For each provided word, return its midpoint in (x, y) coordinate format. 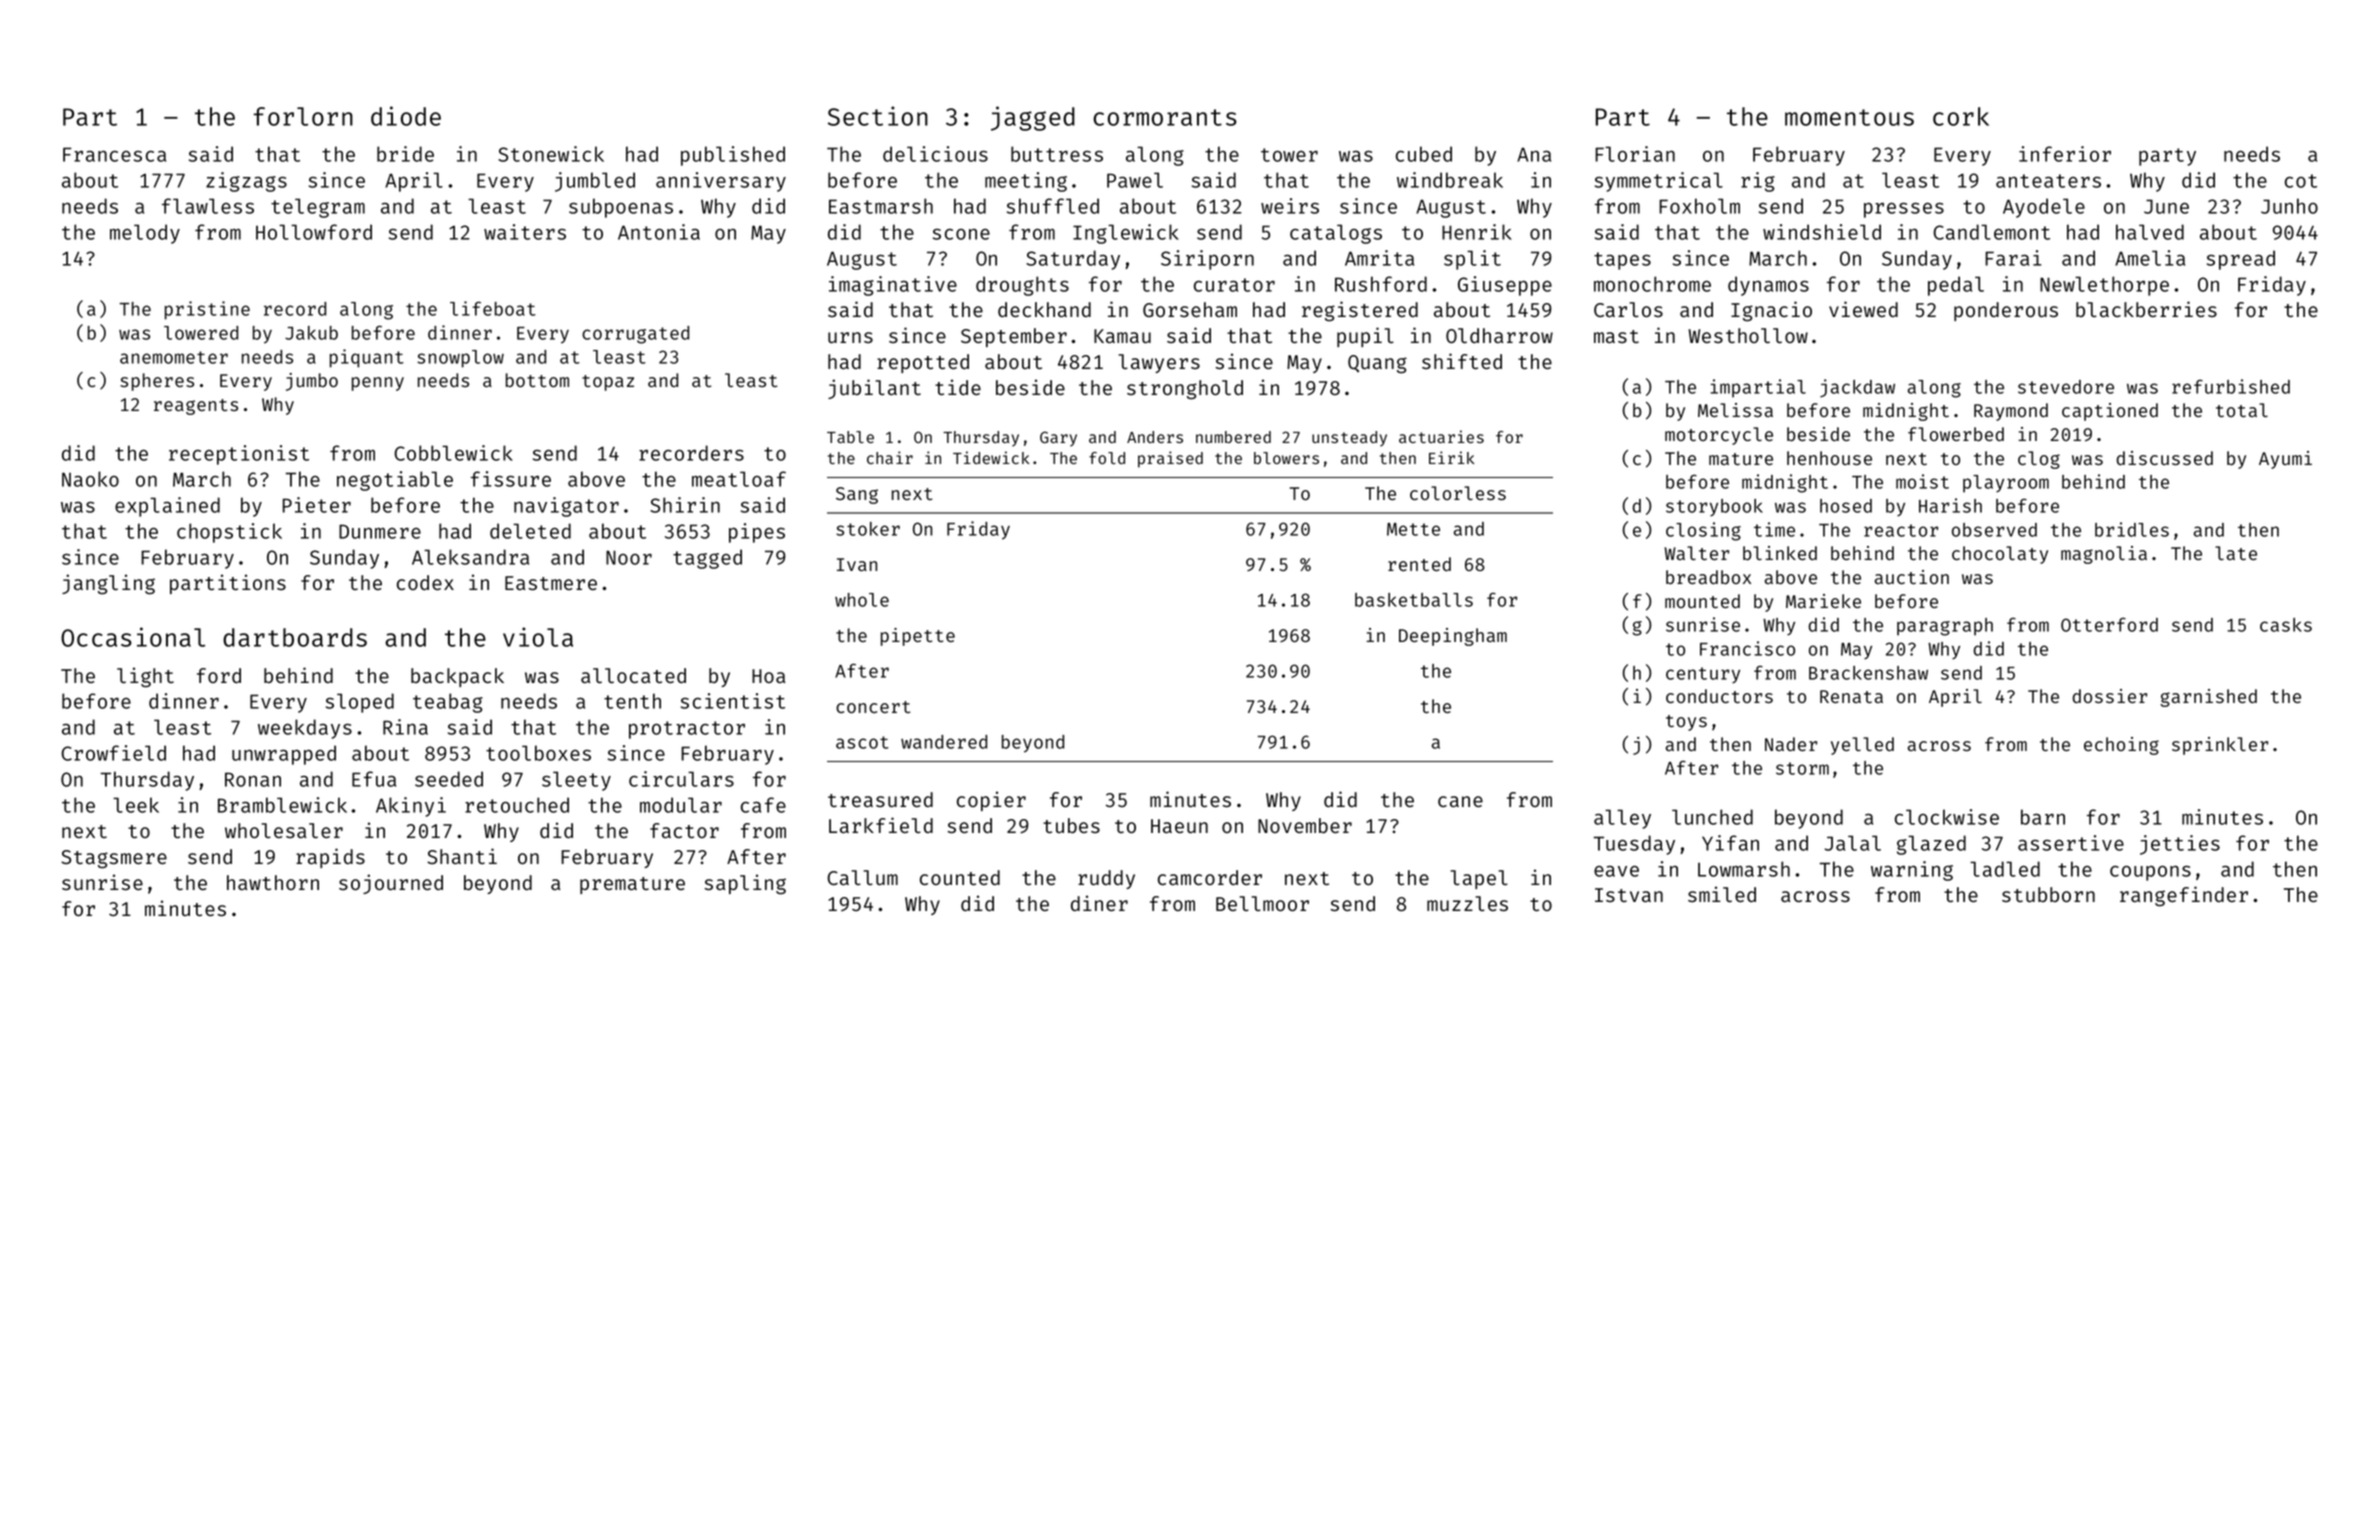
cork (1961, 116)
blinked (1780, 553)
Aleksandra (470, 557)
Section (878, 116)
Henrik (1477, 232)
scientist (733, 701)
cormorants (1165, 117)
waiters (525, 232)
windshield (1822, 232)
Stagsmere (114, 859)
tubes (1071, 825)
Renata (1851, 696)
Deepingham (1453, 637)
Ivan (857, 564)
